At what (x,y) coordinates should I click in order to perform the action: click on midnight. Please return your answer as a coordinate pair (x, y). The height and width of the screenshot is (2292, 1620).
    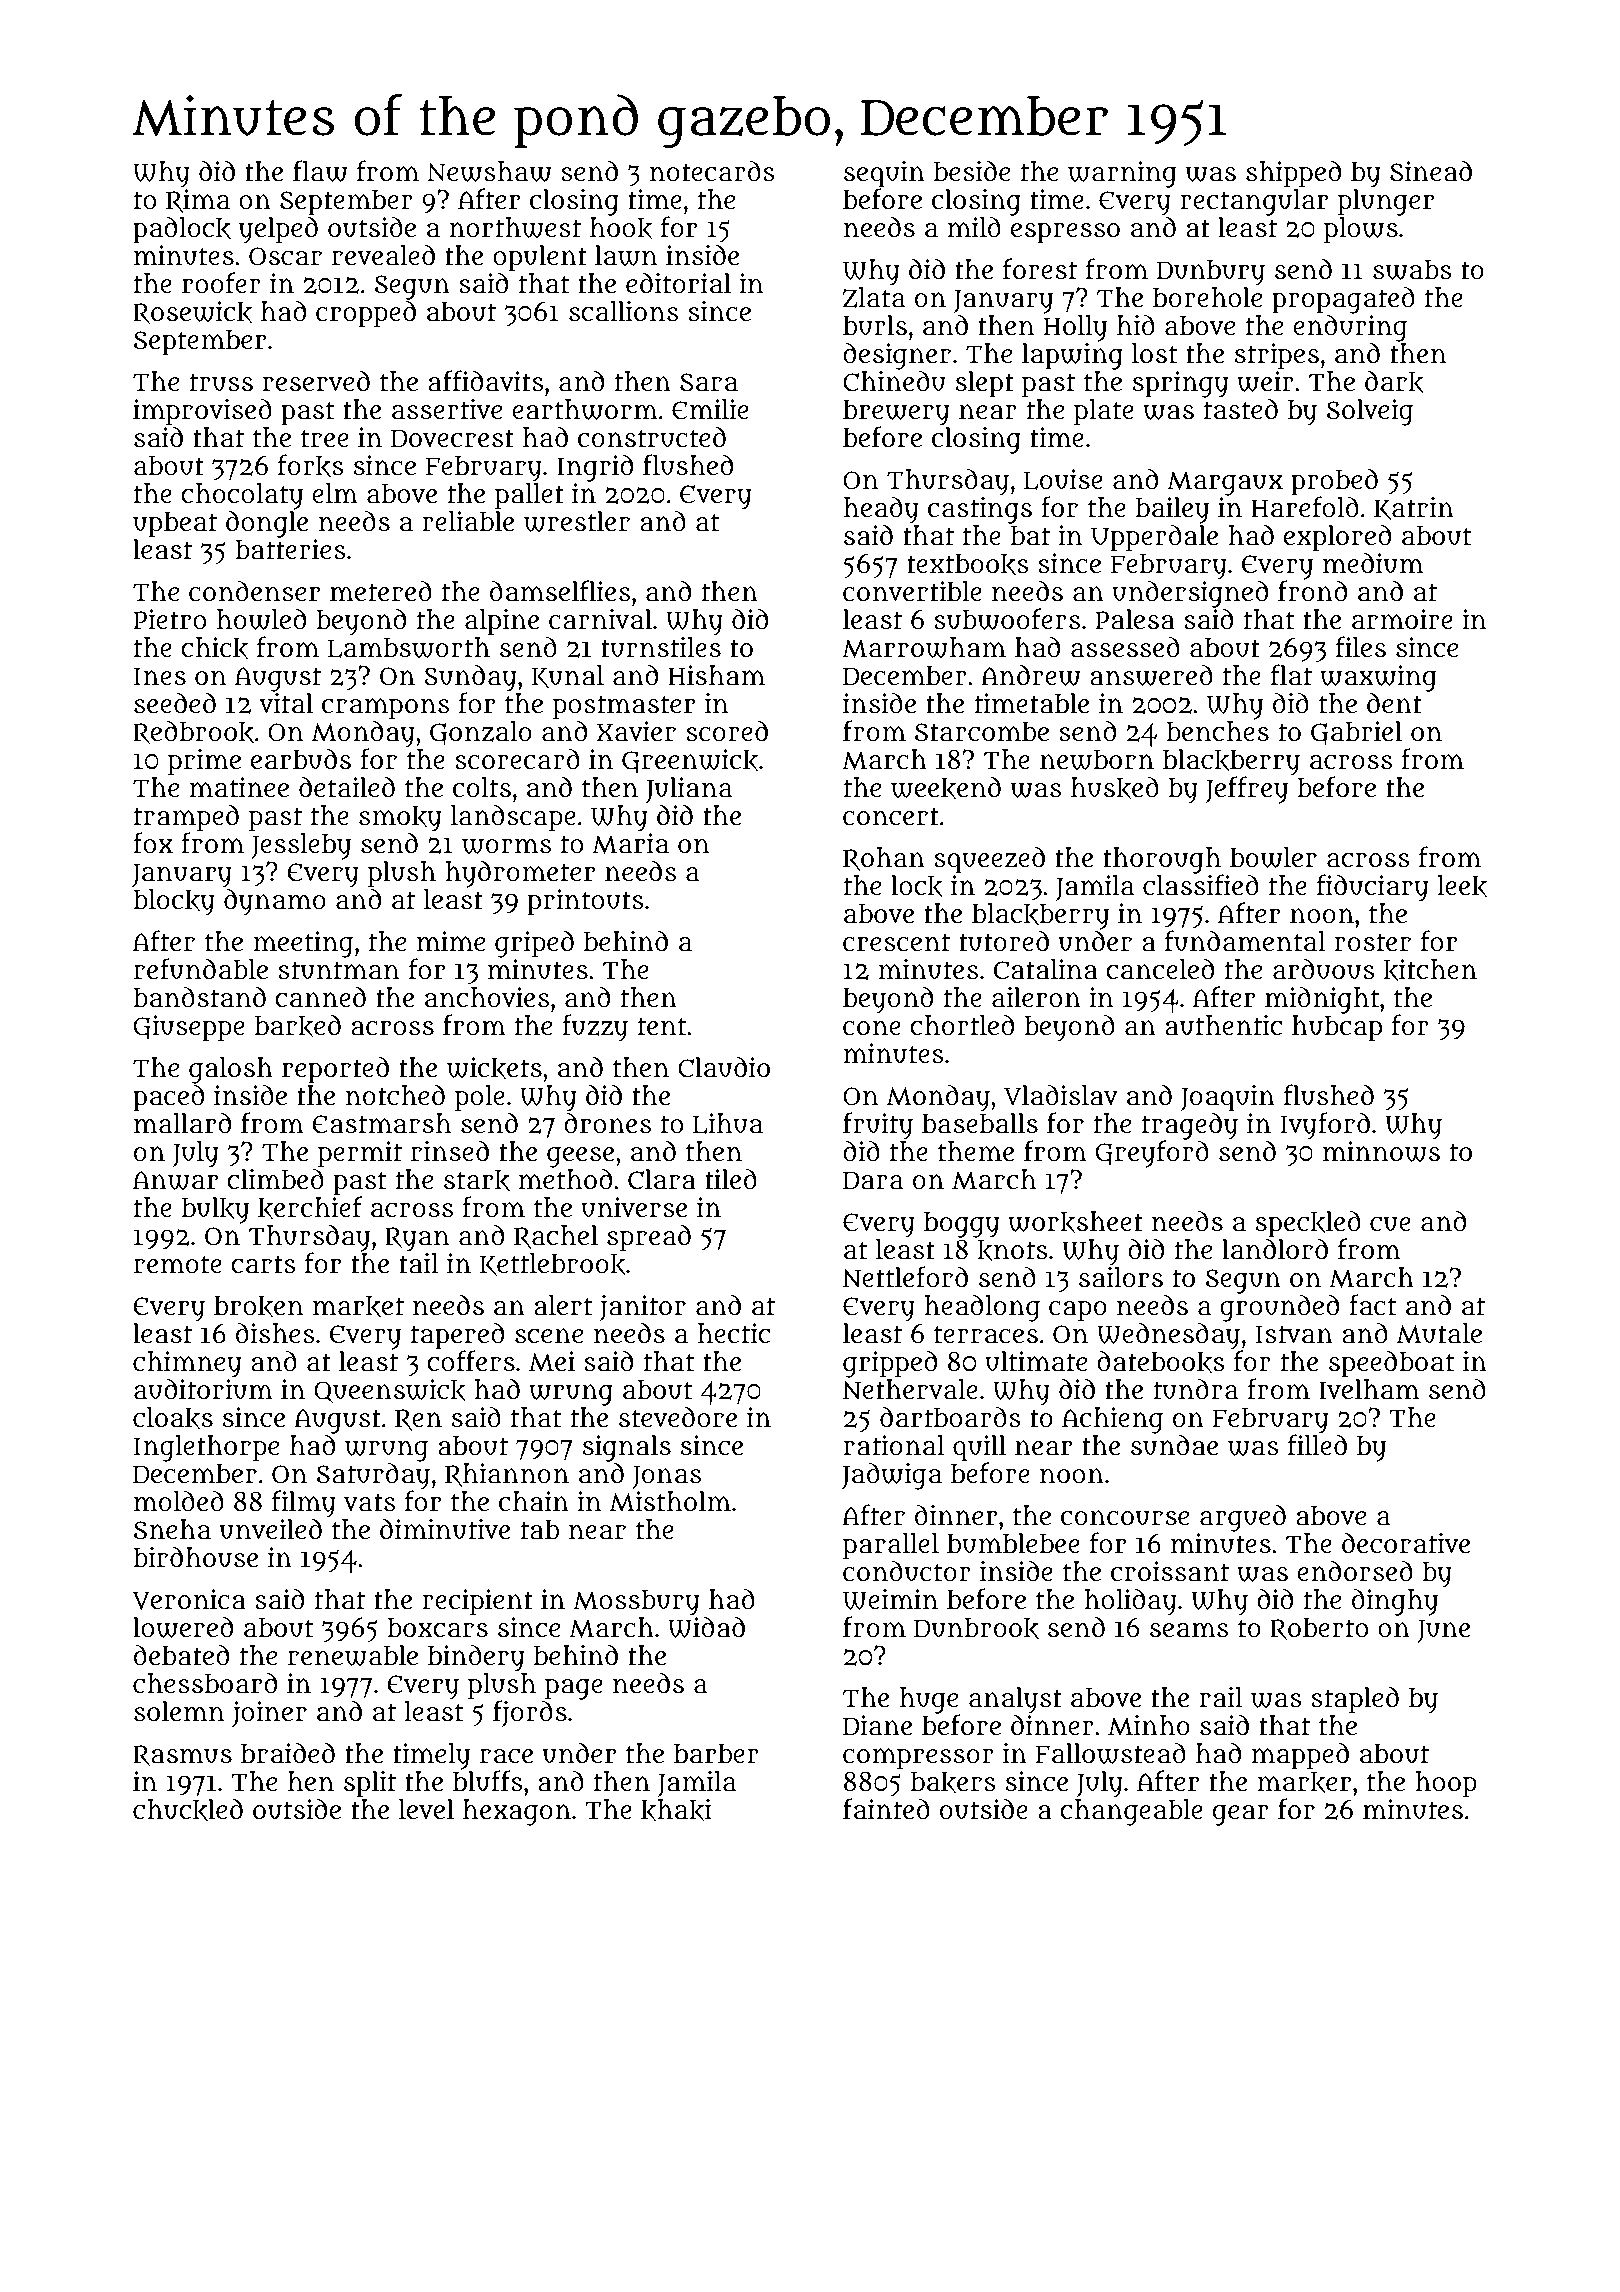
    Looking at the image, I should click on (1322, 1000).
